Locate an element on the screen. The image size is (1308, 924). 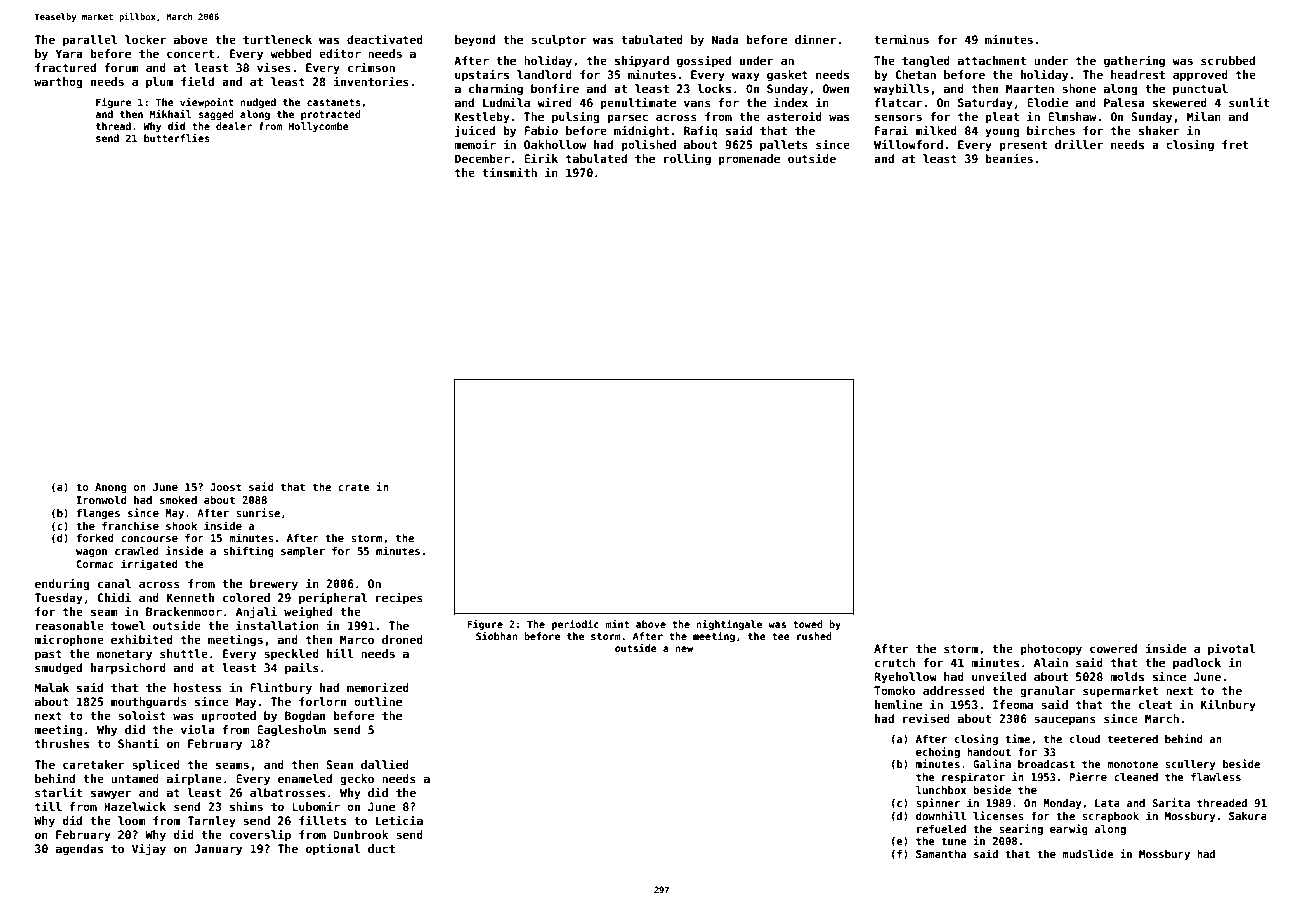
spliced is located at coordinates (156, 765).
